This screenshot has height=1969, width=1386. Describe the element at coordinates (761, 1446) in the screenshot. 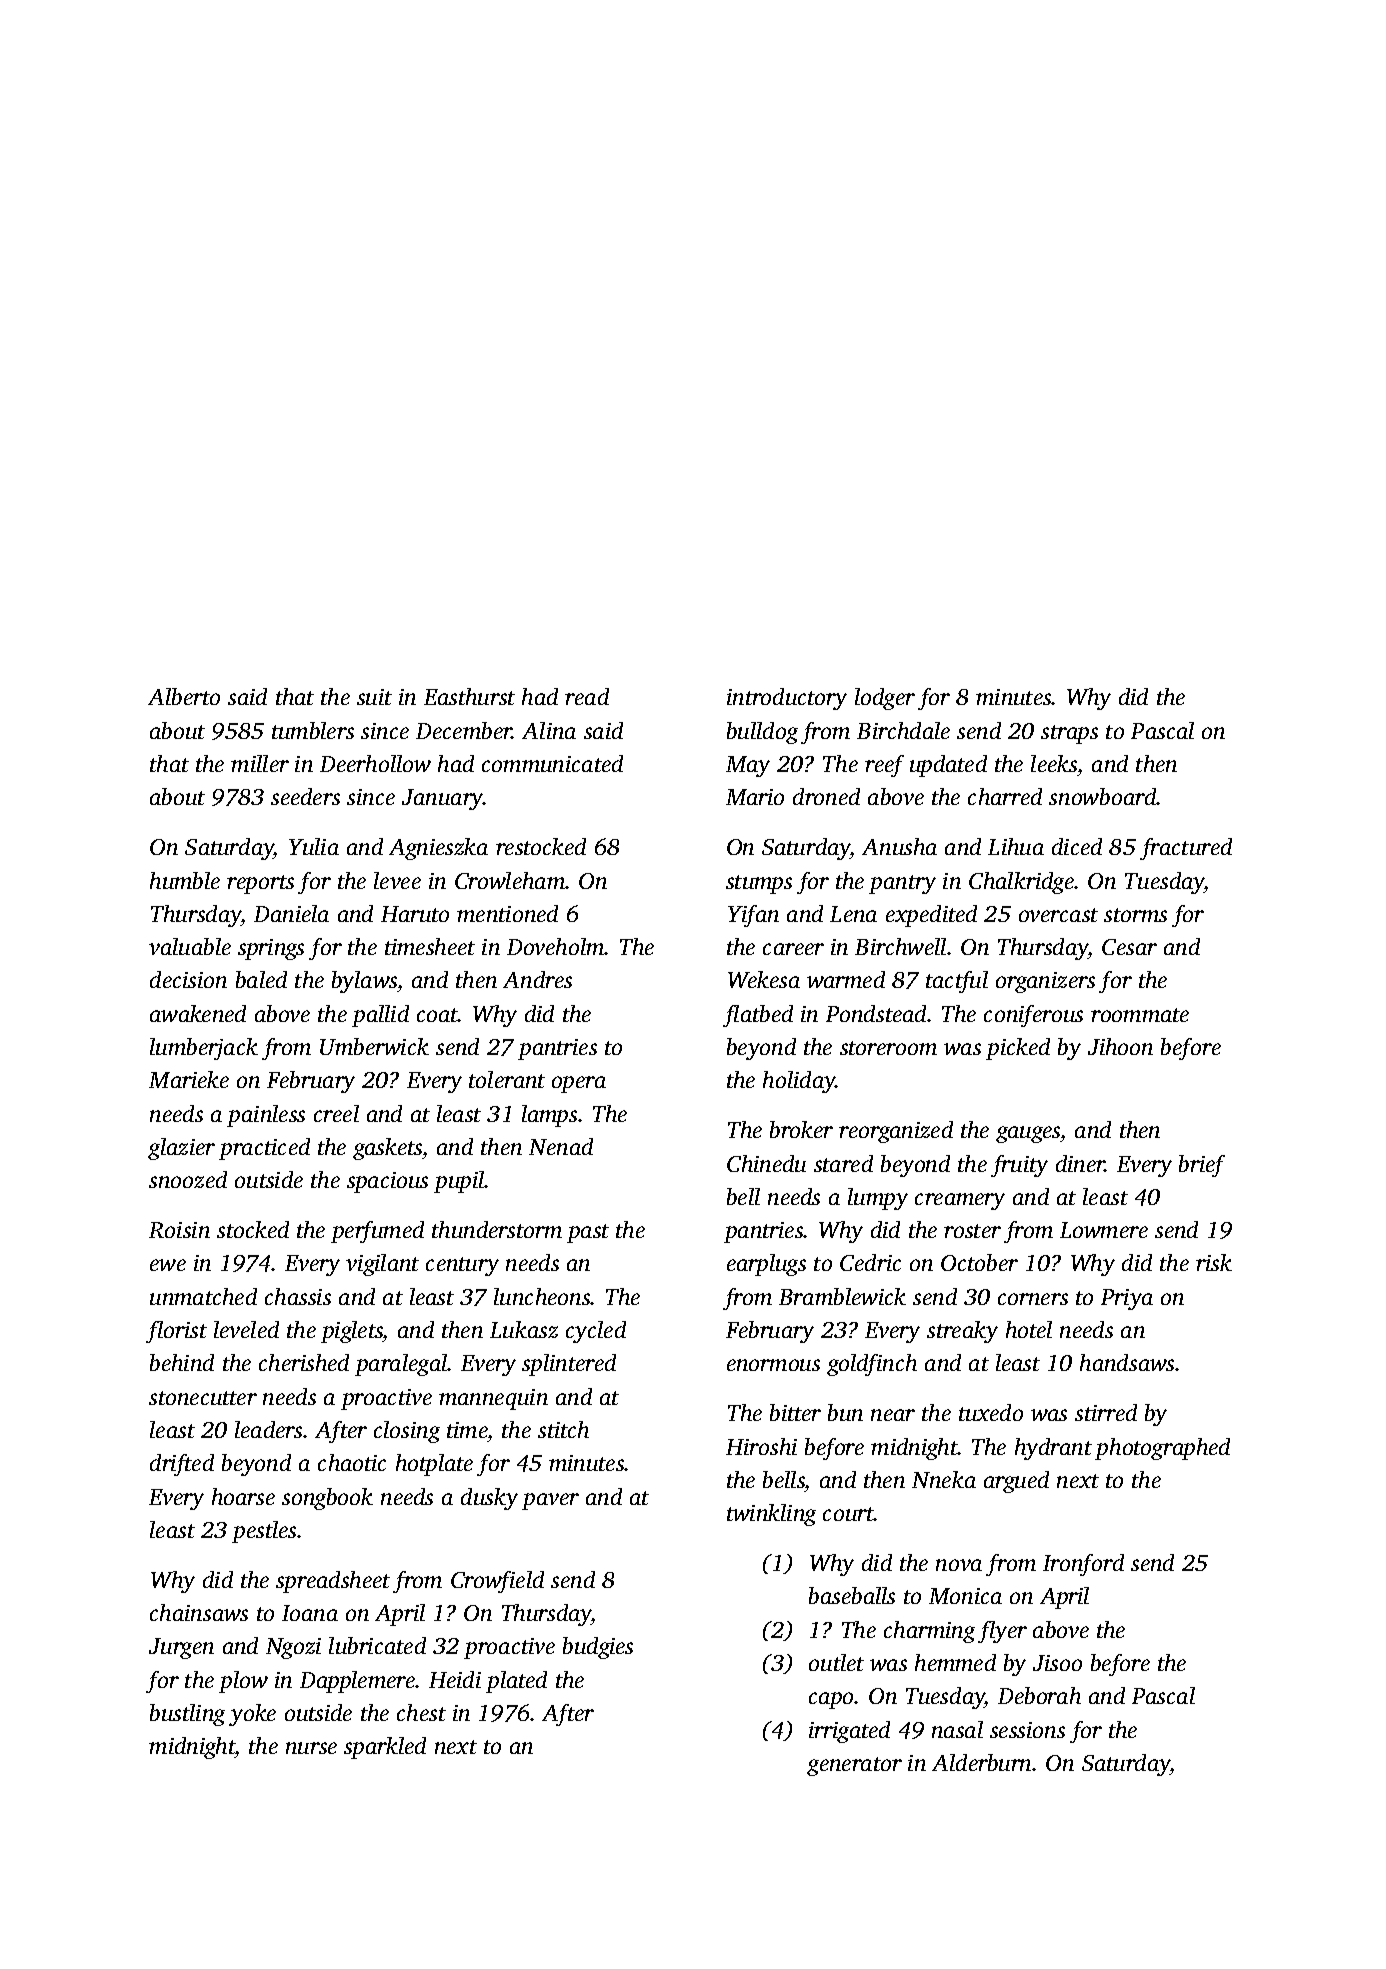

I see `Hiroshi` at that location.
